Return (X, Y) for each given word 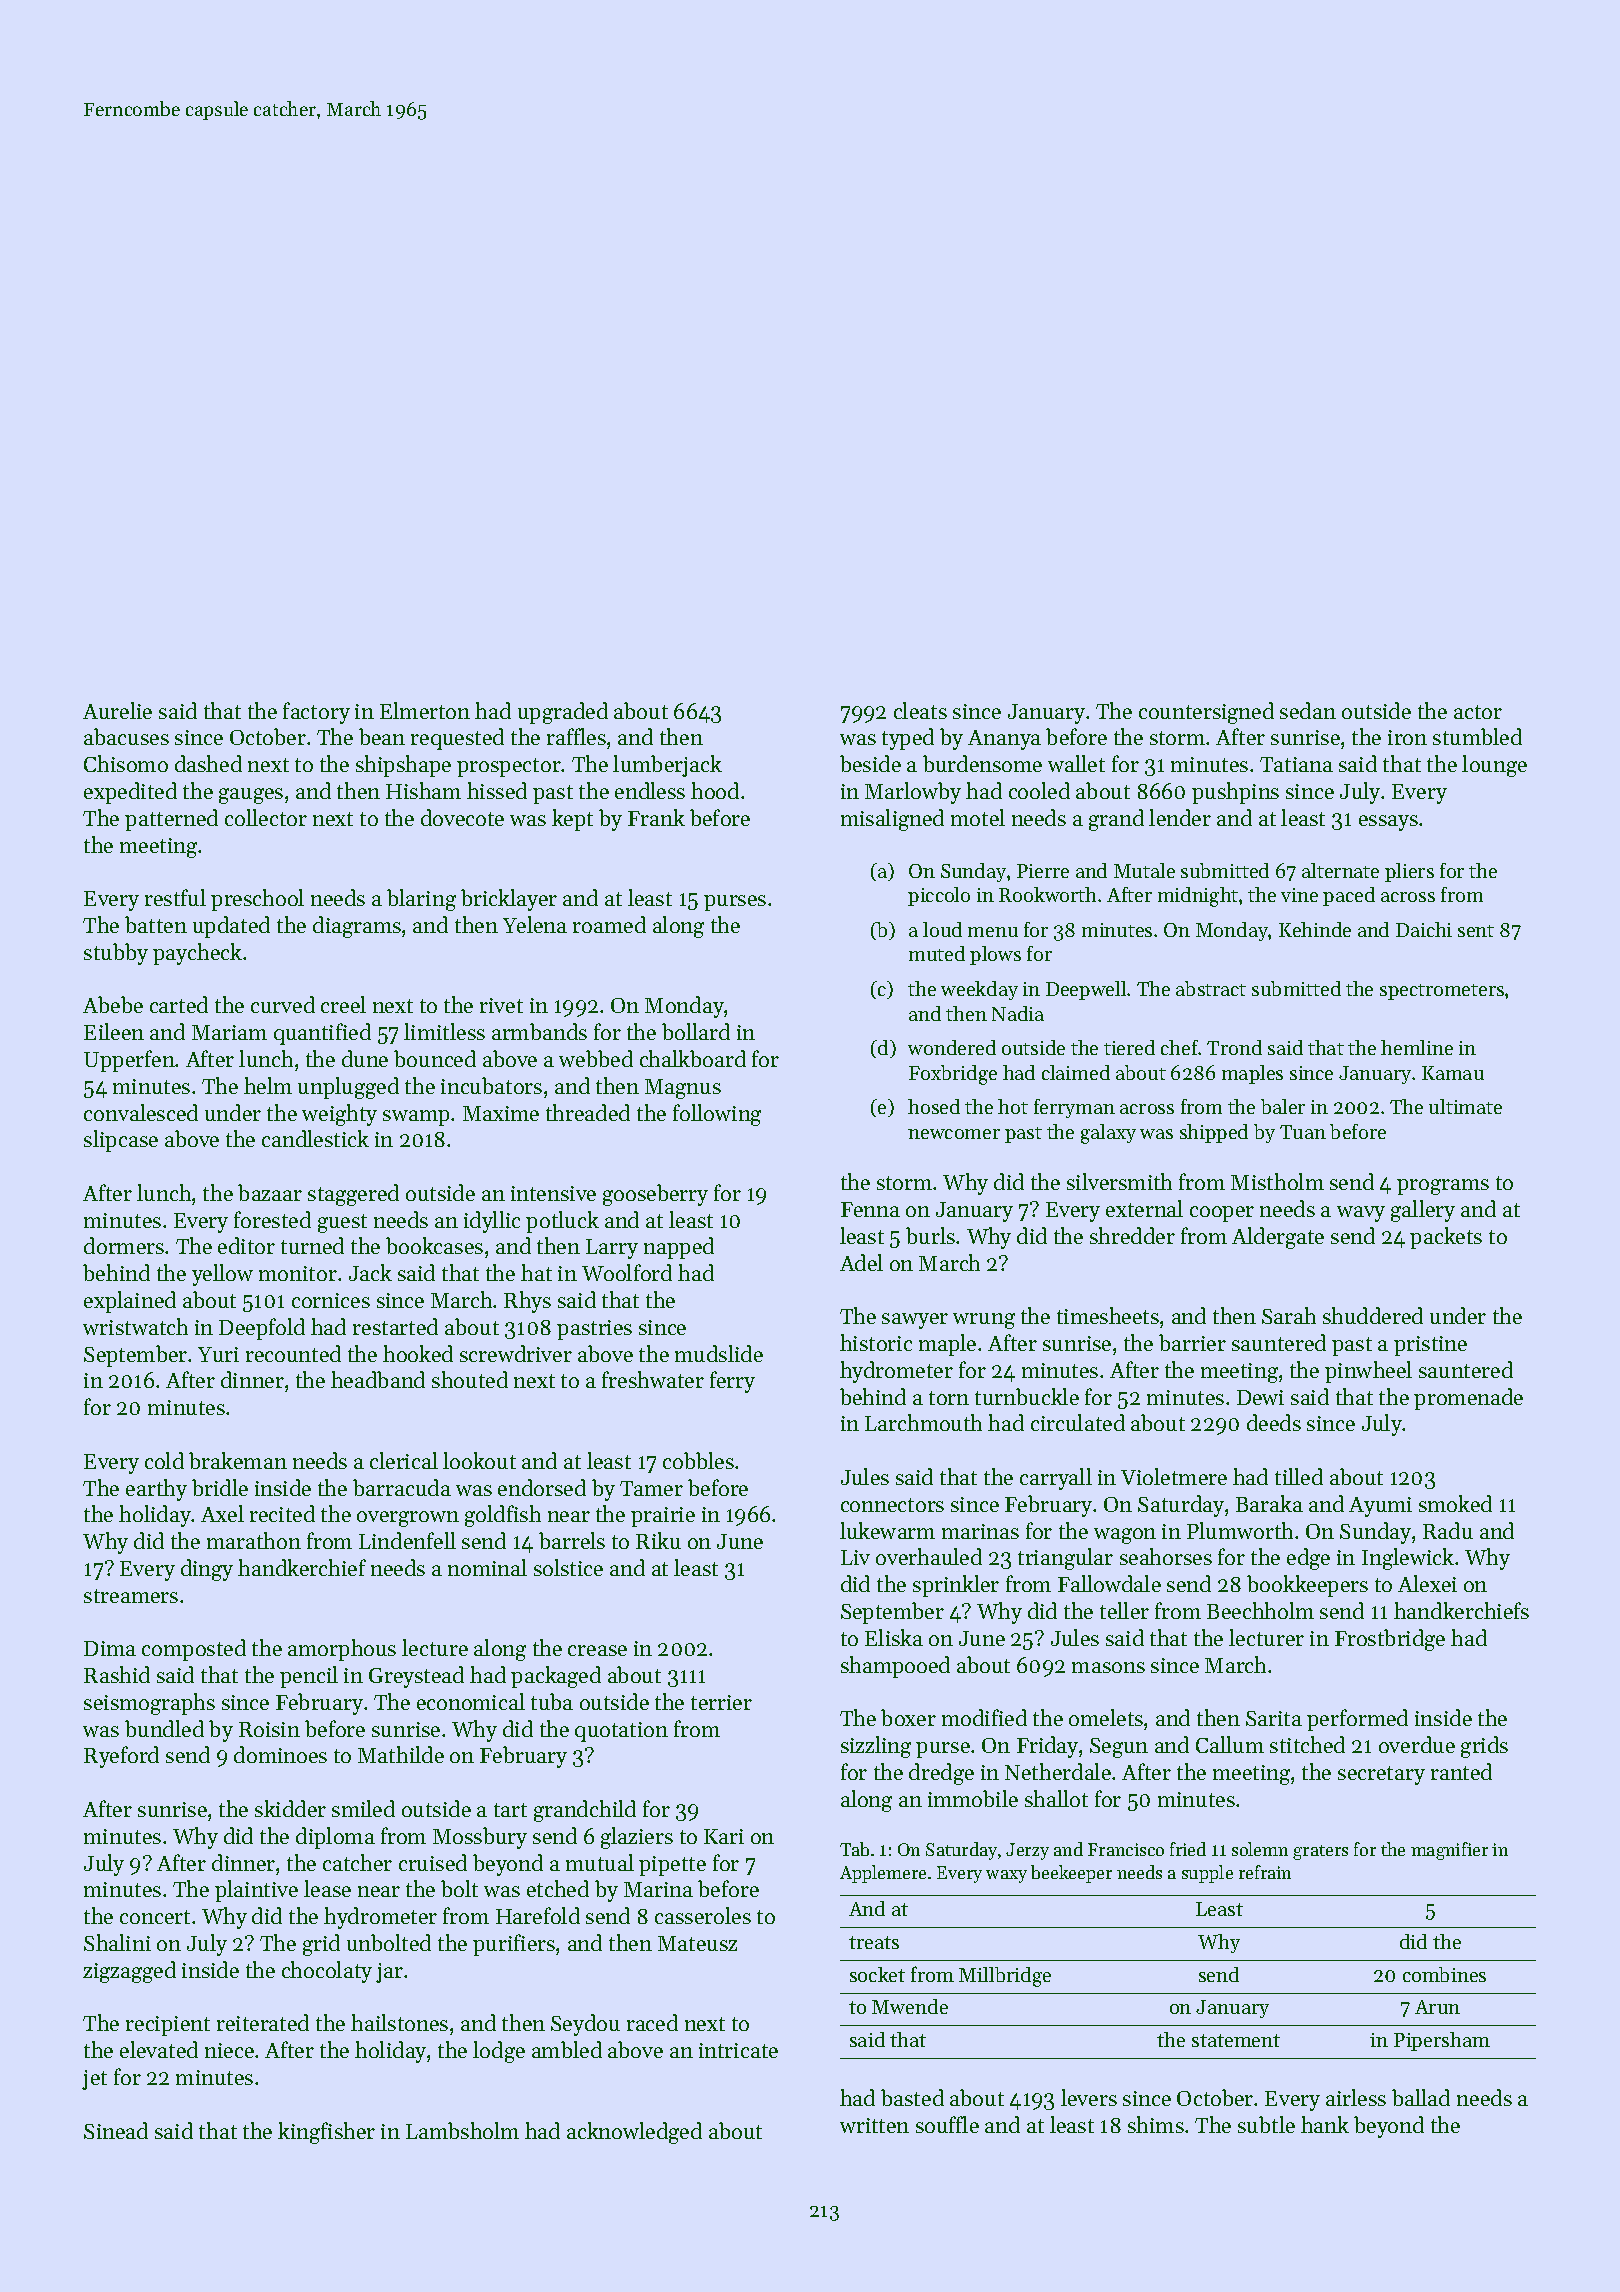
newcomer (954, 1134)
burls (930, 1235)
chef (1180, 1047)
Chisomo (126, 763)
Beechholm (1260, 1610)
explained (130, 1302)
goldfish (503, 1516)
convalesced (141, 1112)
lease (327, 1888)
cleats (920, 710)
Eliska (894, 1637)
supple (1207, 1874)
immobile (973, 1798)
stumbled (1477, 736)
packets (1446, 1238)
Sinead (116, 2130)
